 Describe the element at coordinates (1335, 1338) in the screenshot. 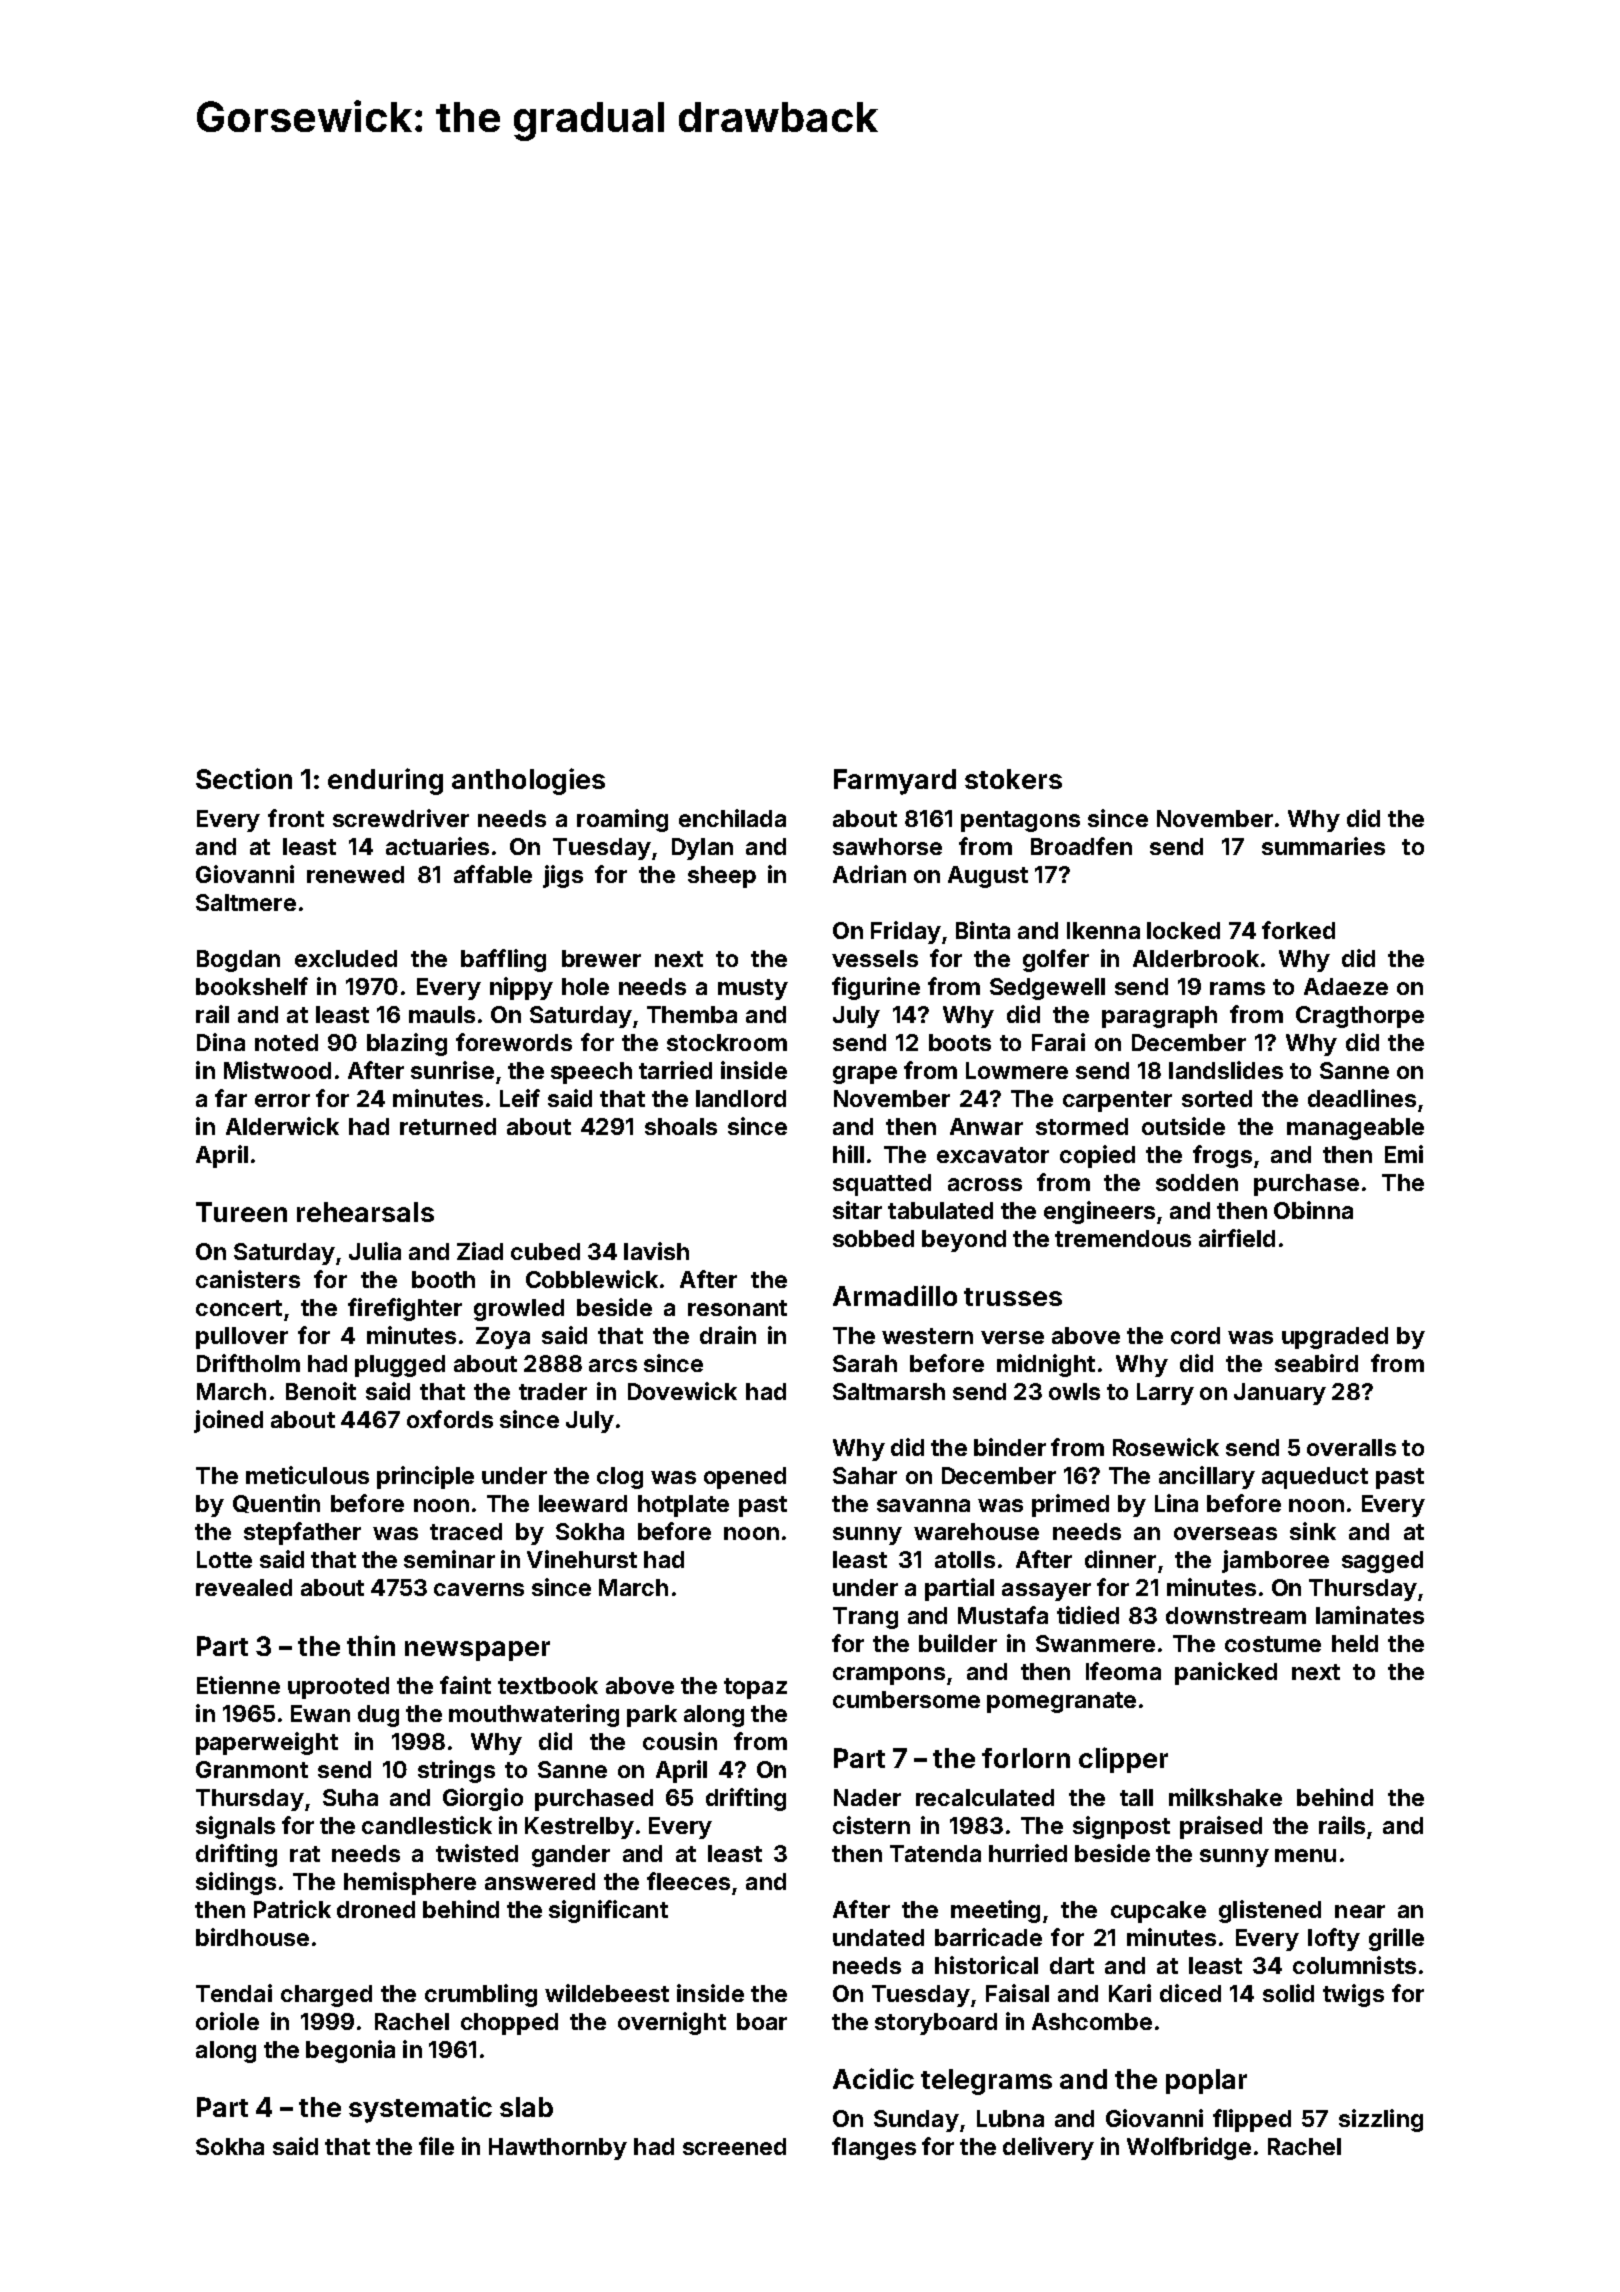

I see `upgraded` at that location.
